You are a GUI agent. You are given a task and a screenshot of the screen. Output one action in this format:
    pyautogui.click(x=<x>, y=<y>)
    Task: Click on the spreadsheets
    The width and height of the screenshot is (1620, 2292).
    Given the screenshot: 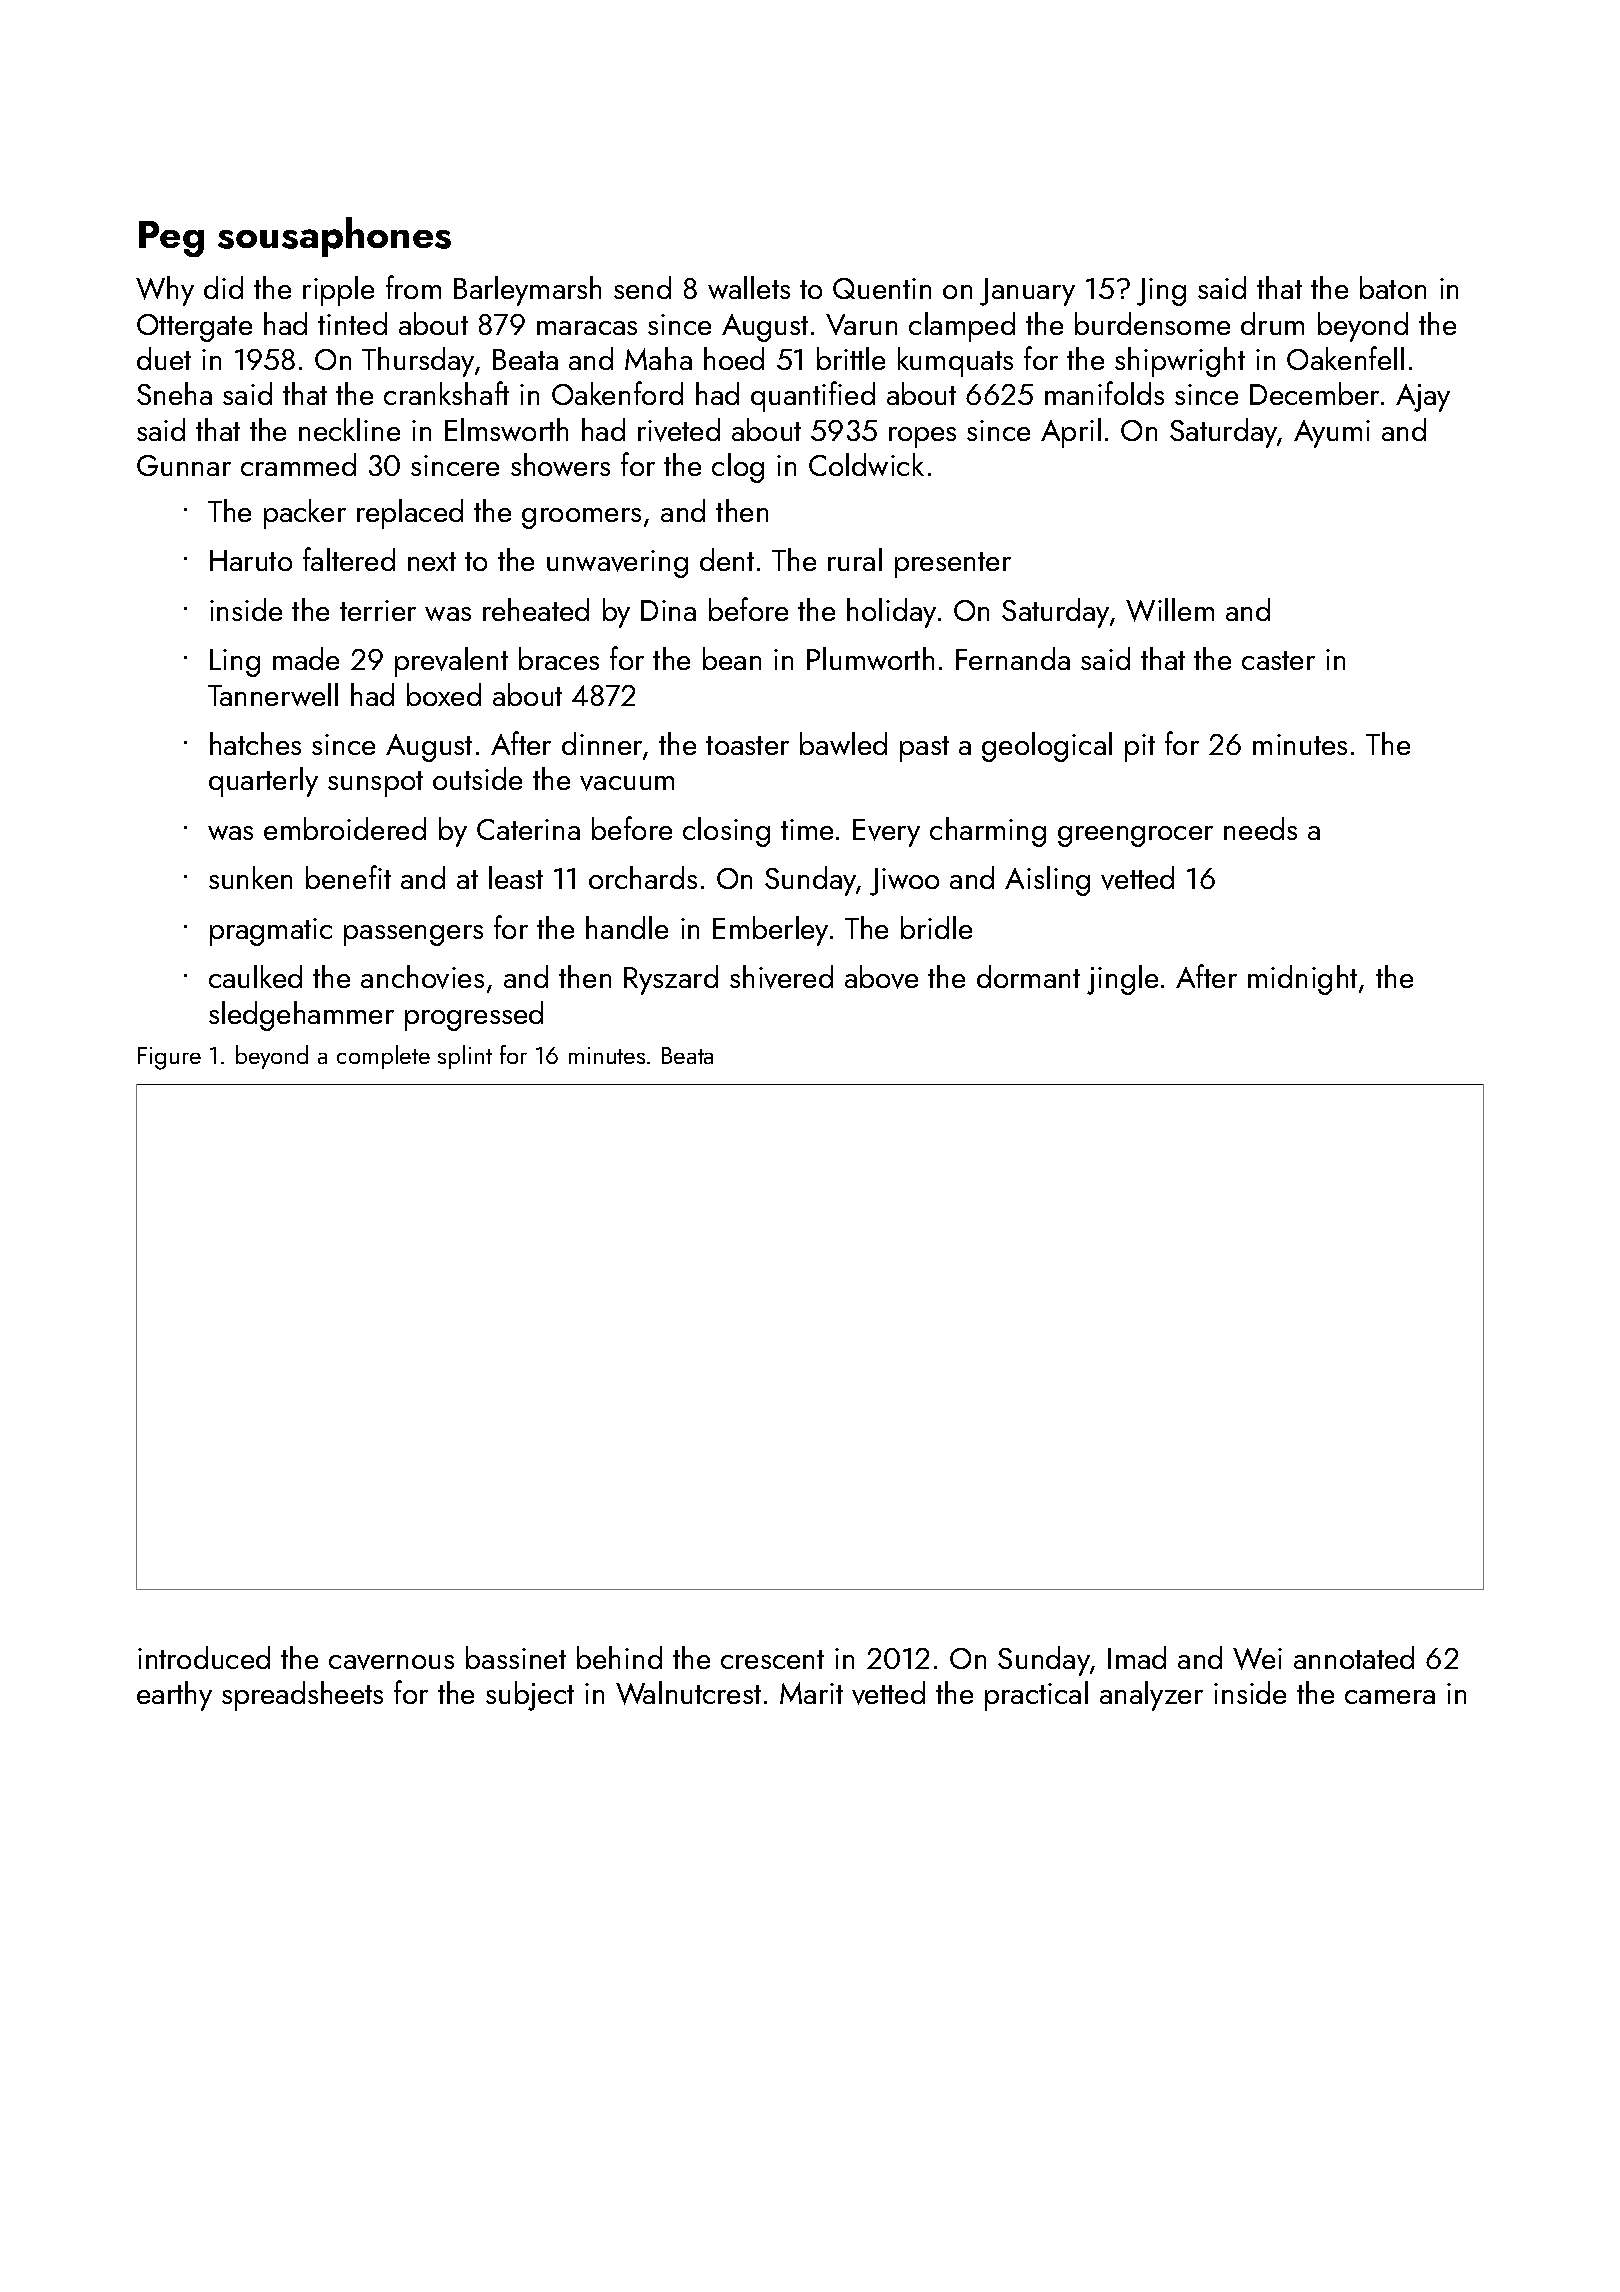 What is the action you would take?
    pyautogui.click(x=302, y=1696)
